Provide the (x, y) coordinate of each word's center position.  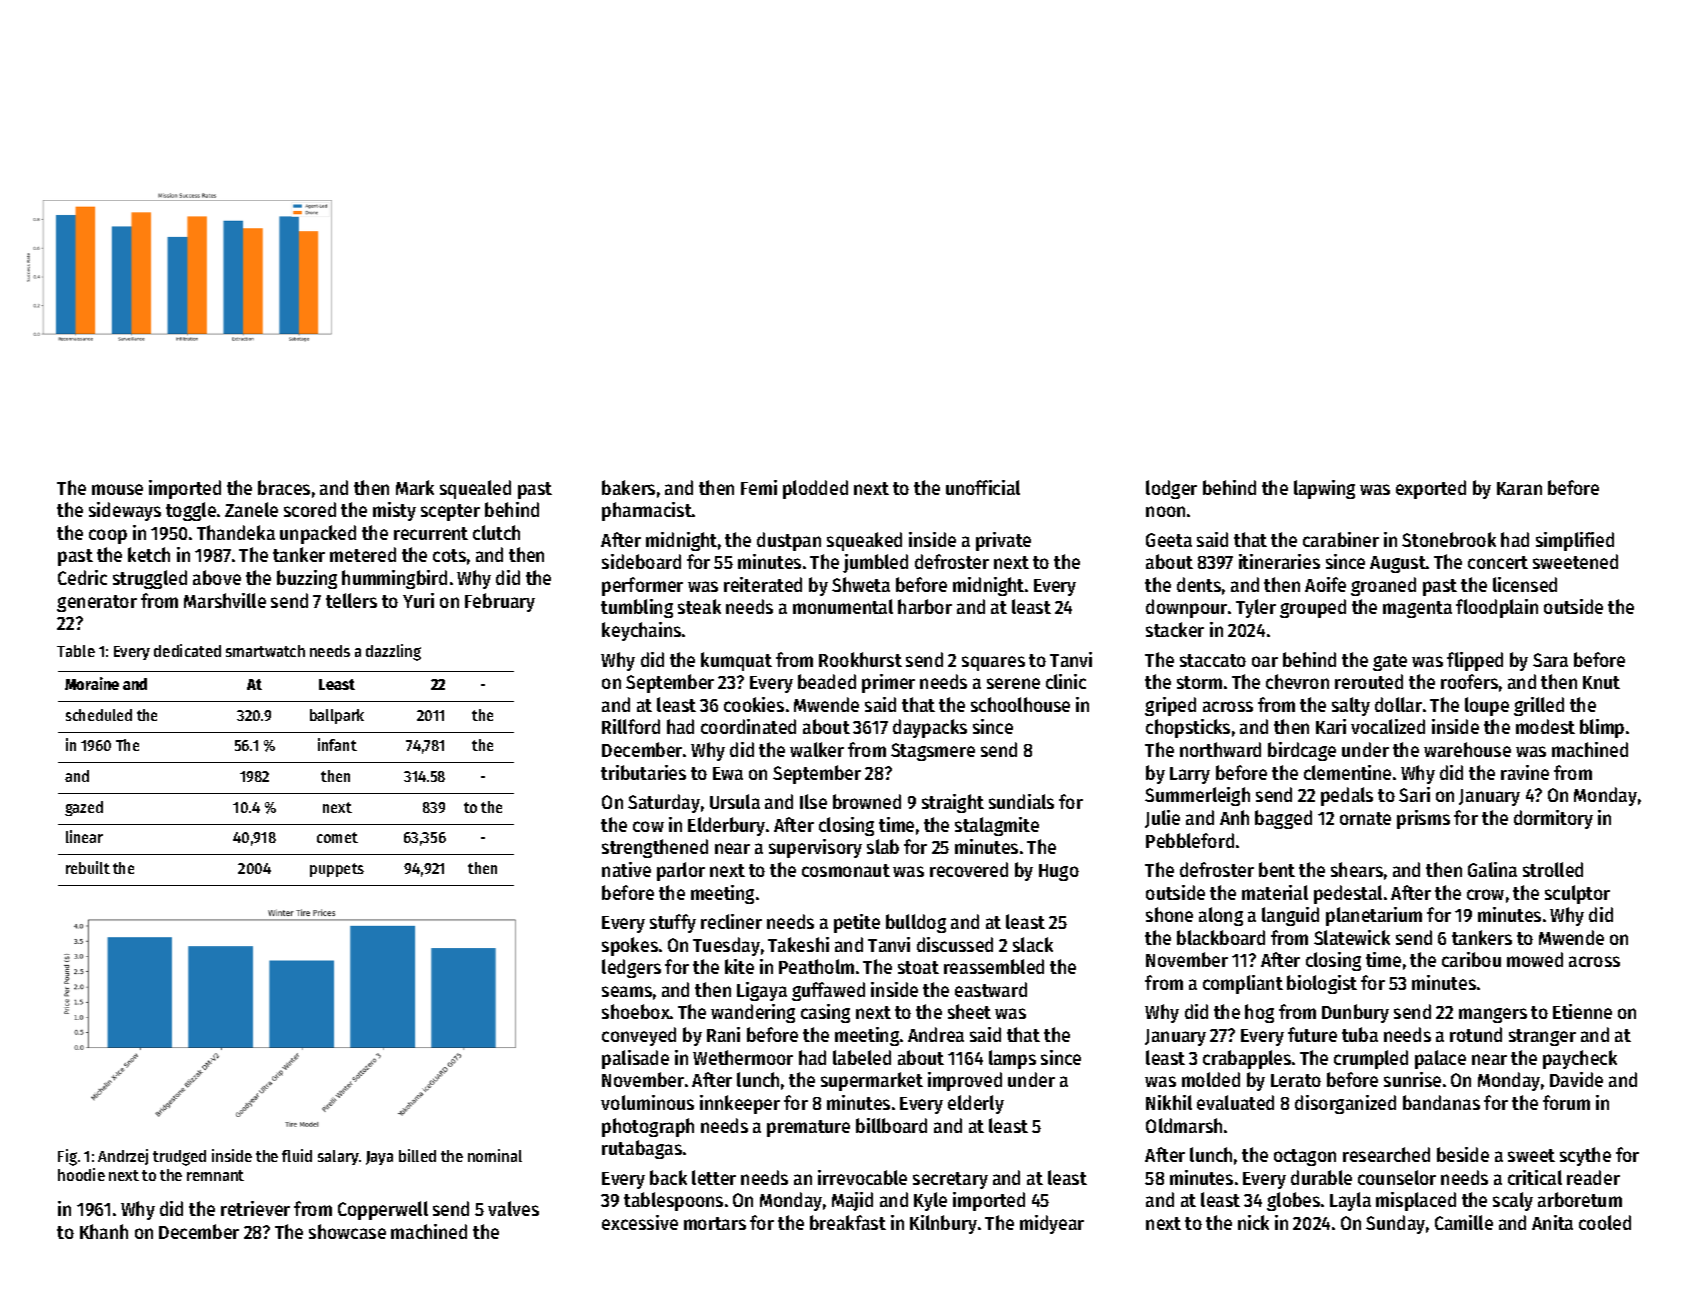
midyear (1052, 1224)
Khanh (104, 1231)
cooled (1605, 1222)
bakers (628, 487)
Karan (1519, 488)
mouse (117, 489)
